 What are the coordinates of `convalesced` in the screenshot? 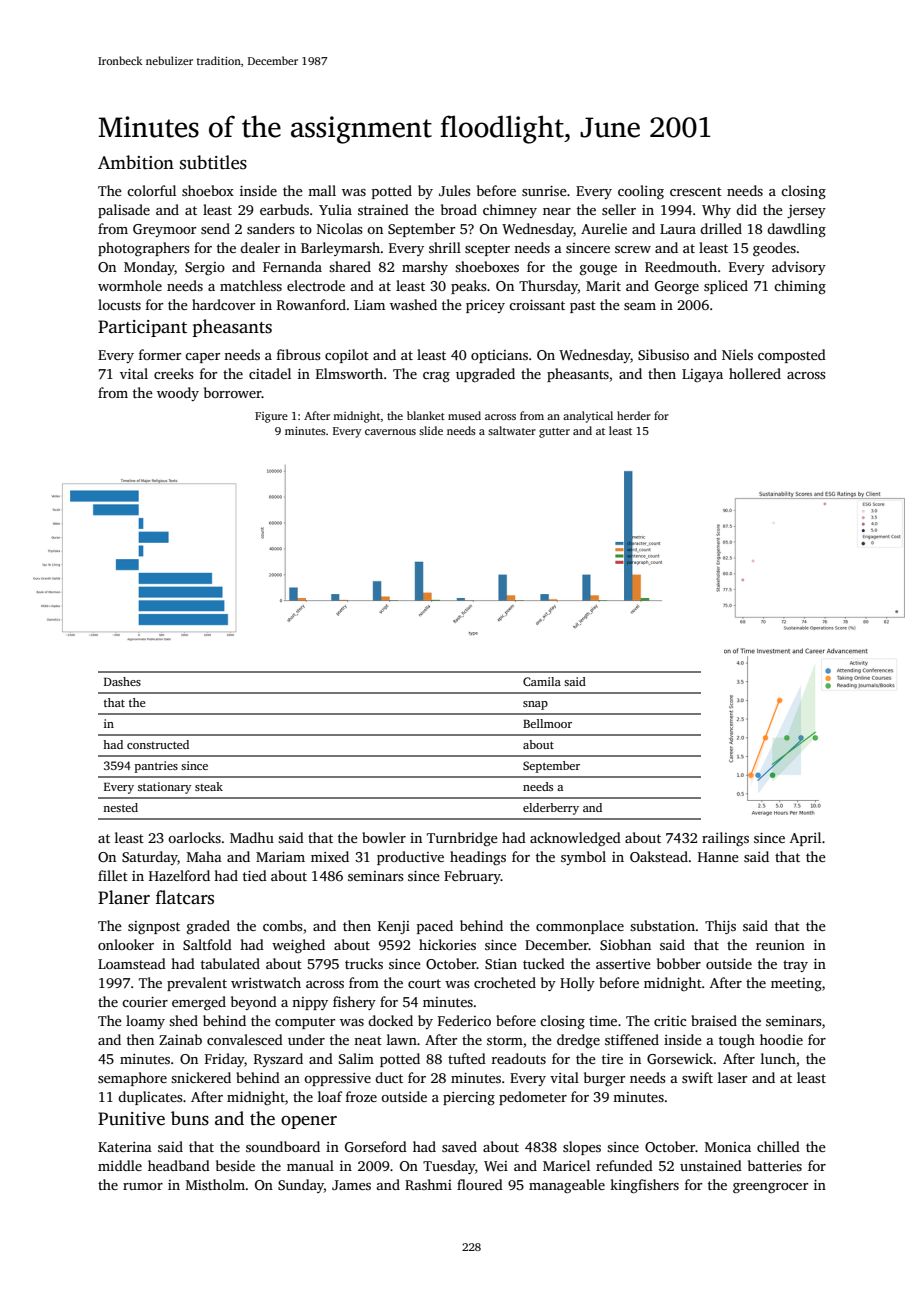 It's located at (245, 1039).
